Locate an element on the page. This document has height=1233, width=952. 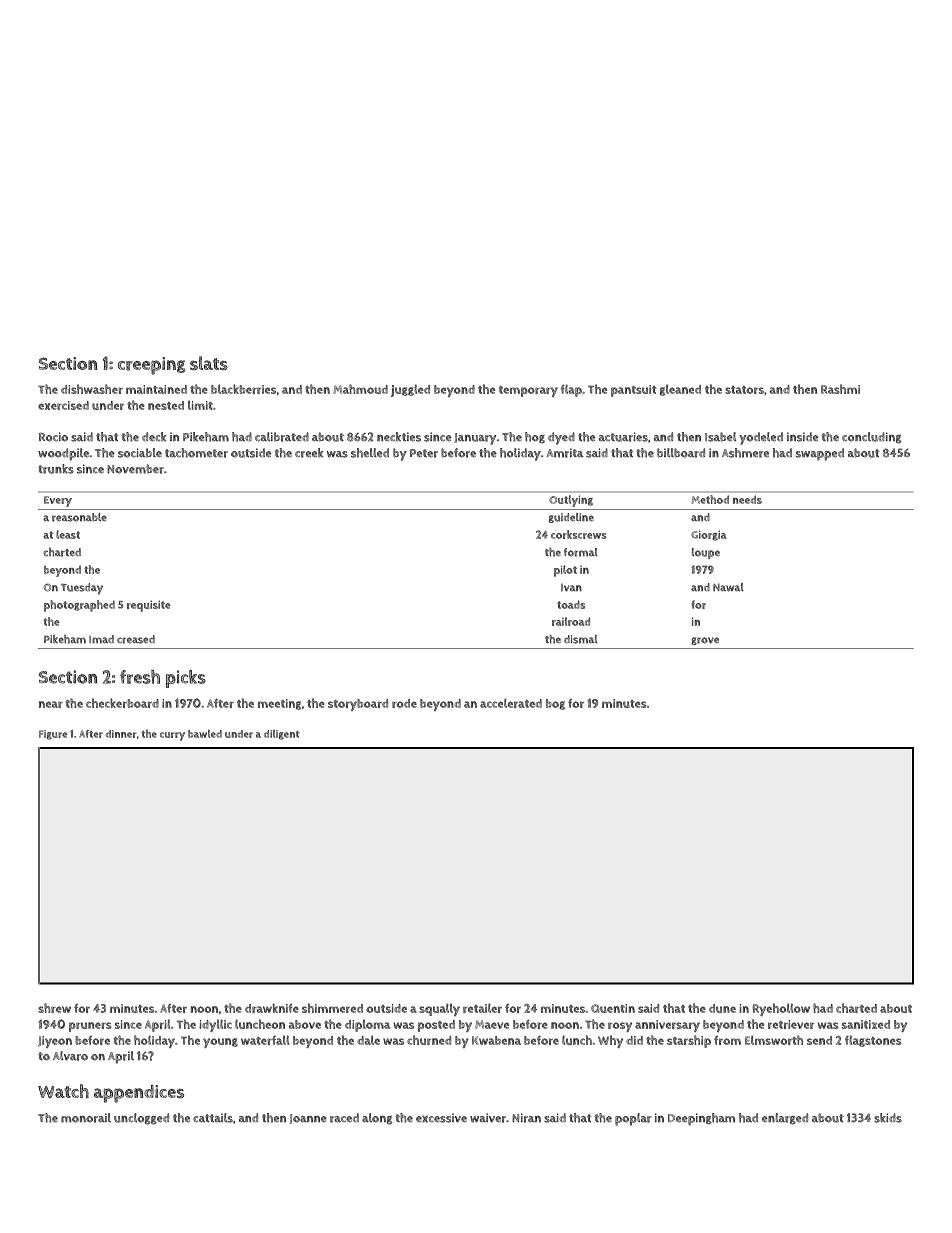
Ryehollow is located at coordinates (781, 1009).
